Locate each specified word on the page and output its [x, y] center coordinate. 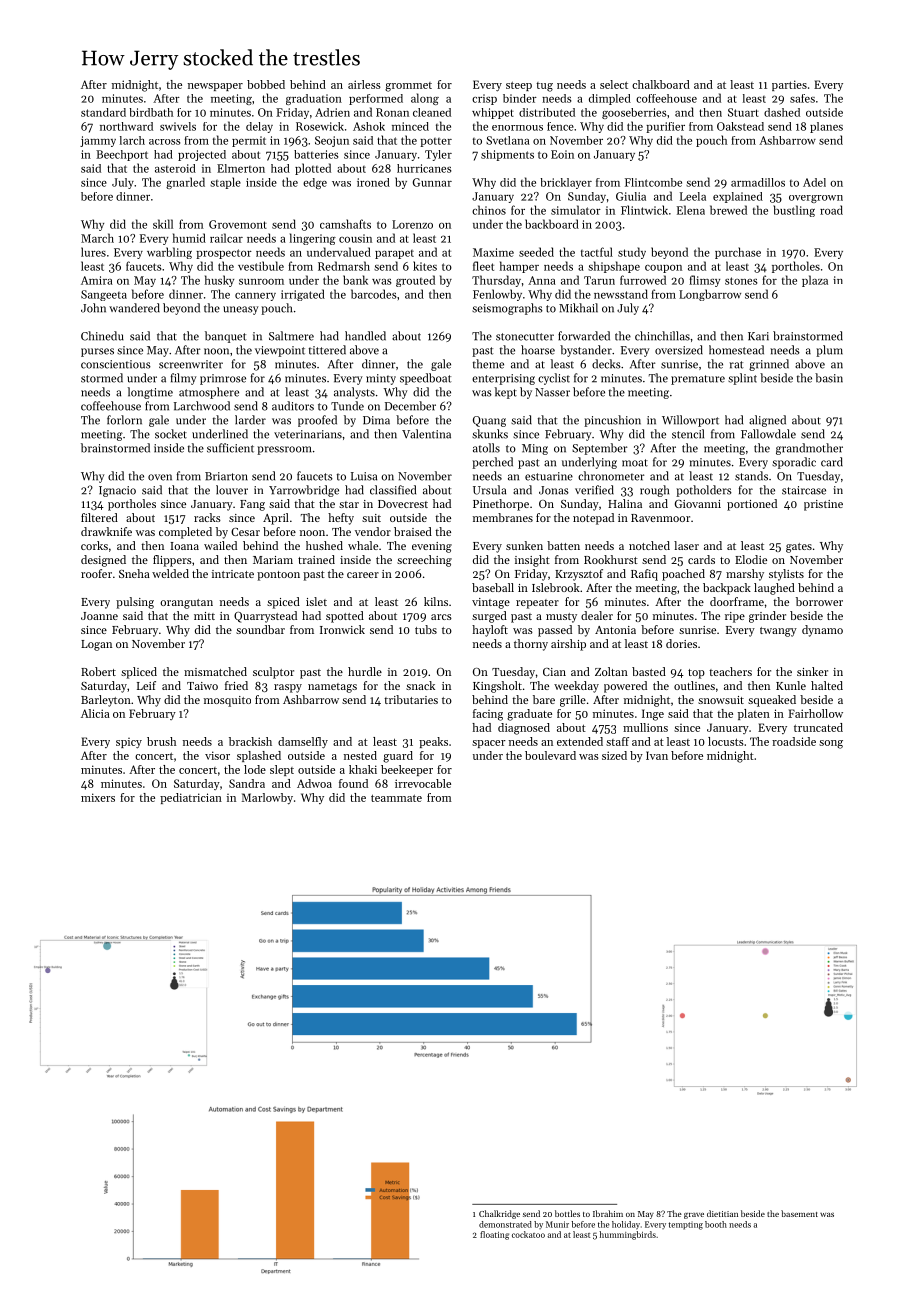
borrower [819, 601]
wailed [220, 545]
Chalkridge [499, 1214]
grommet [408, 87]
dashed [782, 112]
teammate [396, 798]
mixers [98, 797]
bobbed [266, 84]
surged [489, 617]
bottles [567, 1213]
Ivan [657, 755]
